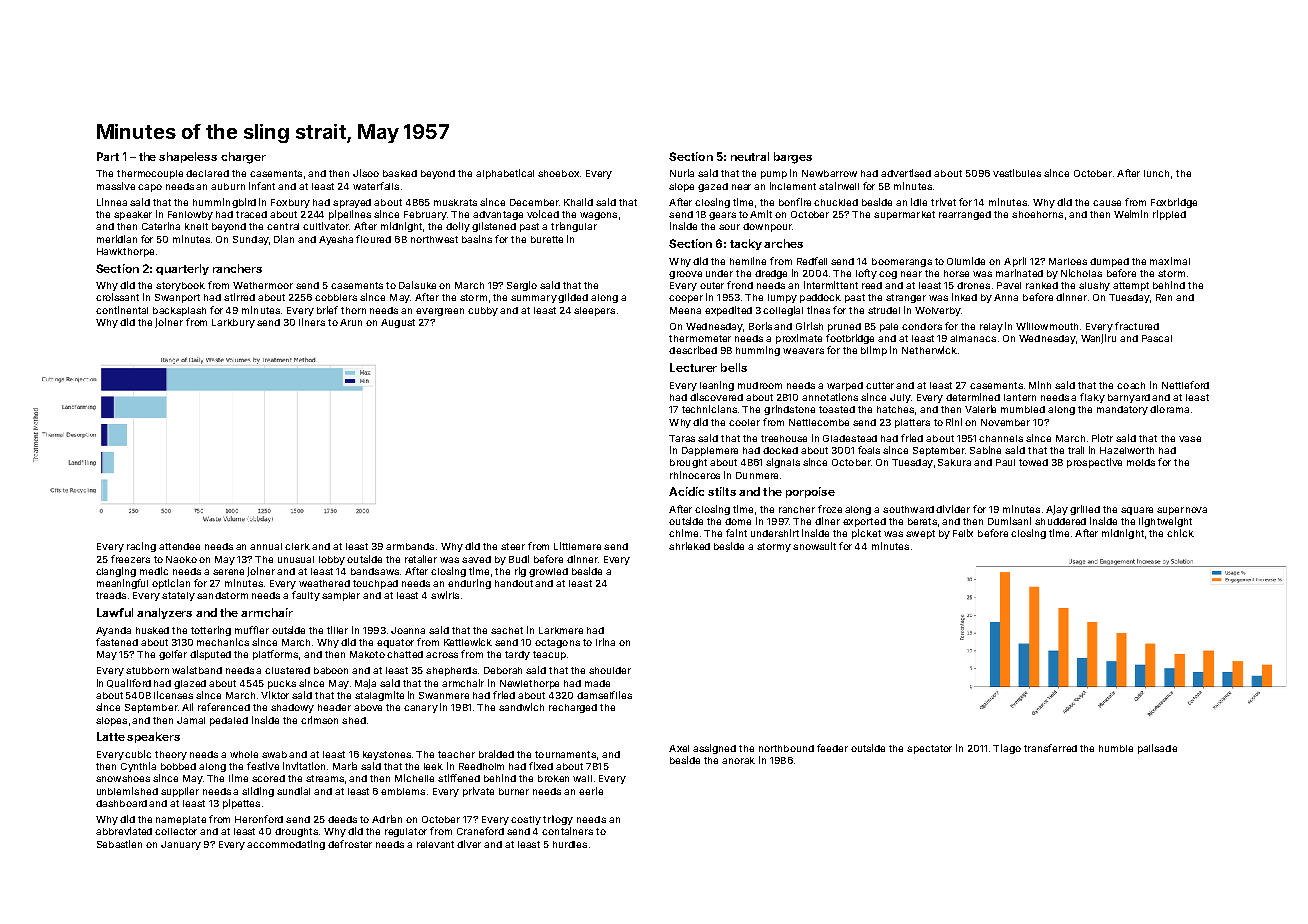  I want to click on described, so click(693, 350).
